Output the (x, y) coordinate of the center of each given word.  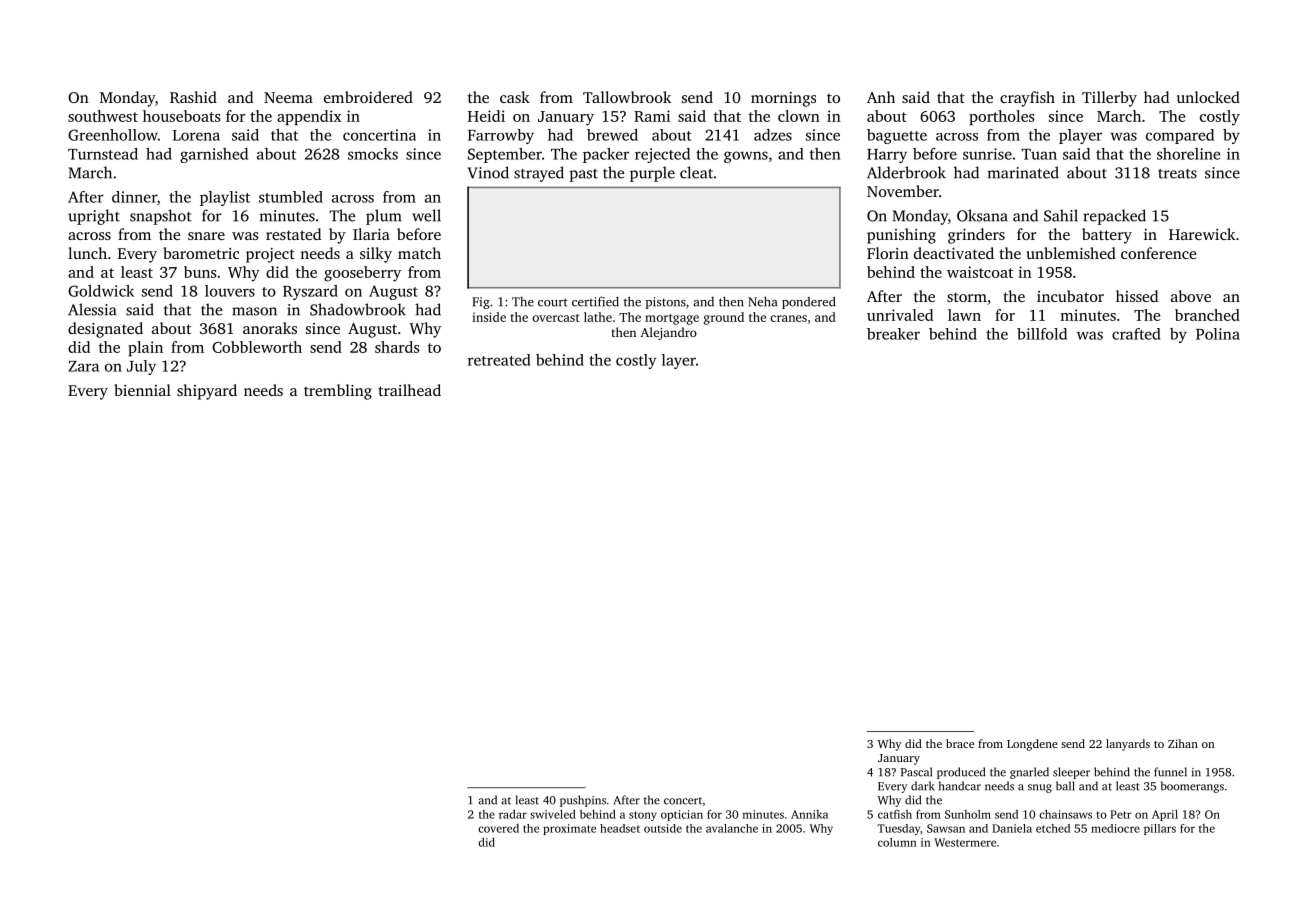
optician (682, 815)
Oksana (982, 215)
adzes (773, 135)
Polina (1218, 334)
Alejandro (668, 333)
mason (254, 311)
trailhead (409, 390)
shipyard (207, 392)
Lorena (196, 135)
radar (513, 814)
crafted (1136, 334)
